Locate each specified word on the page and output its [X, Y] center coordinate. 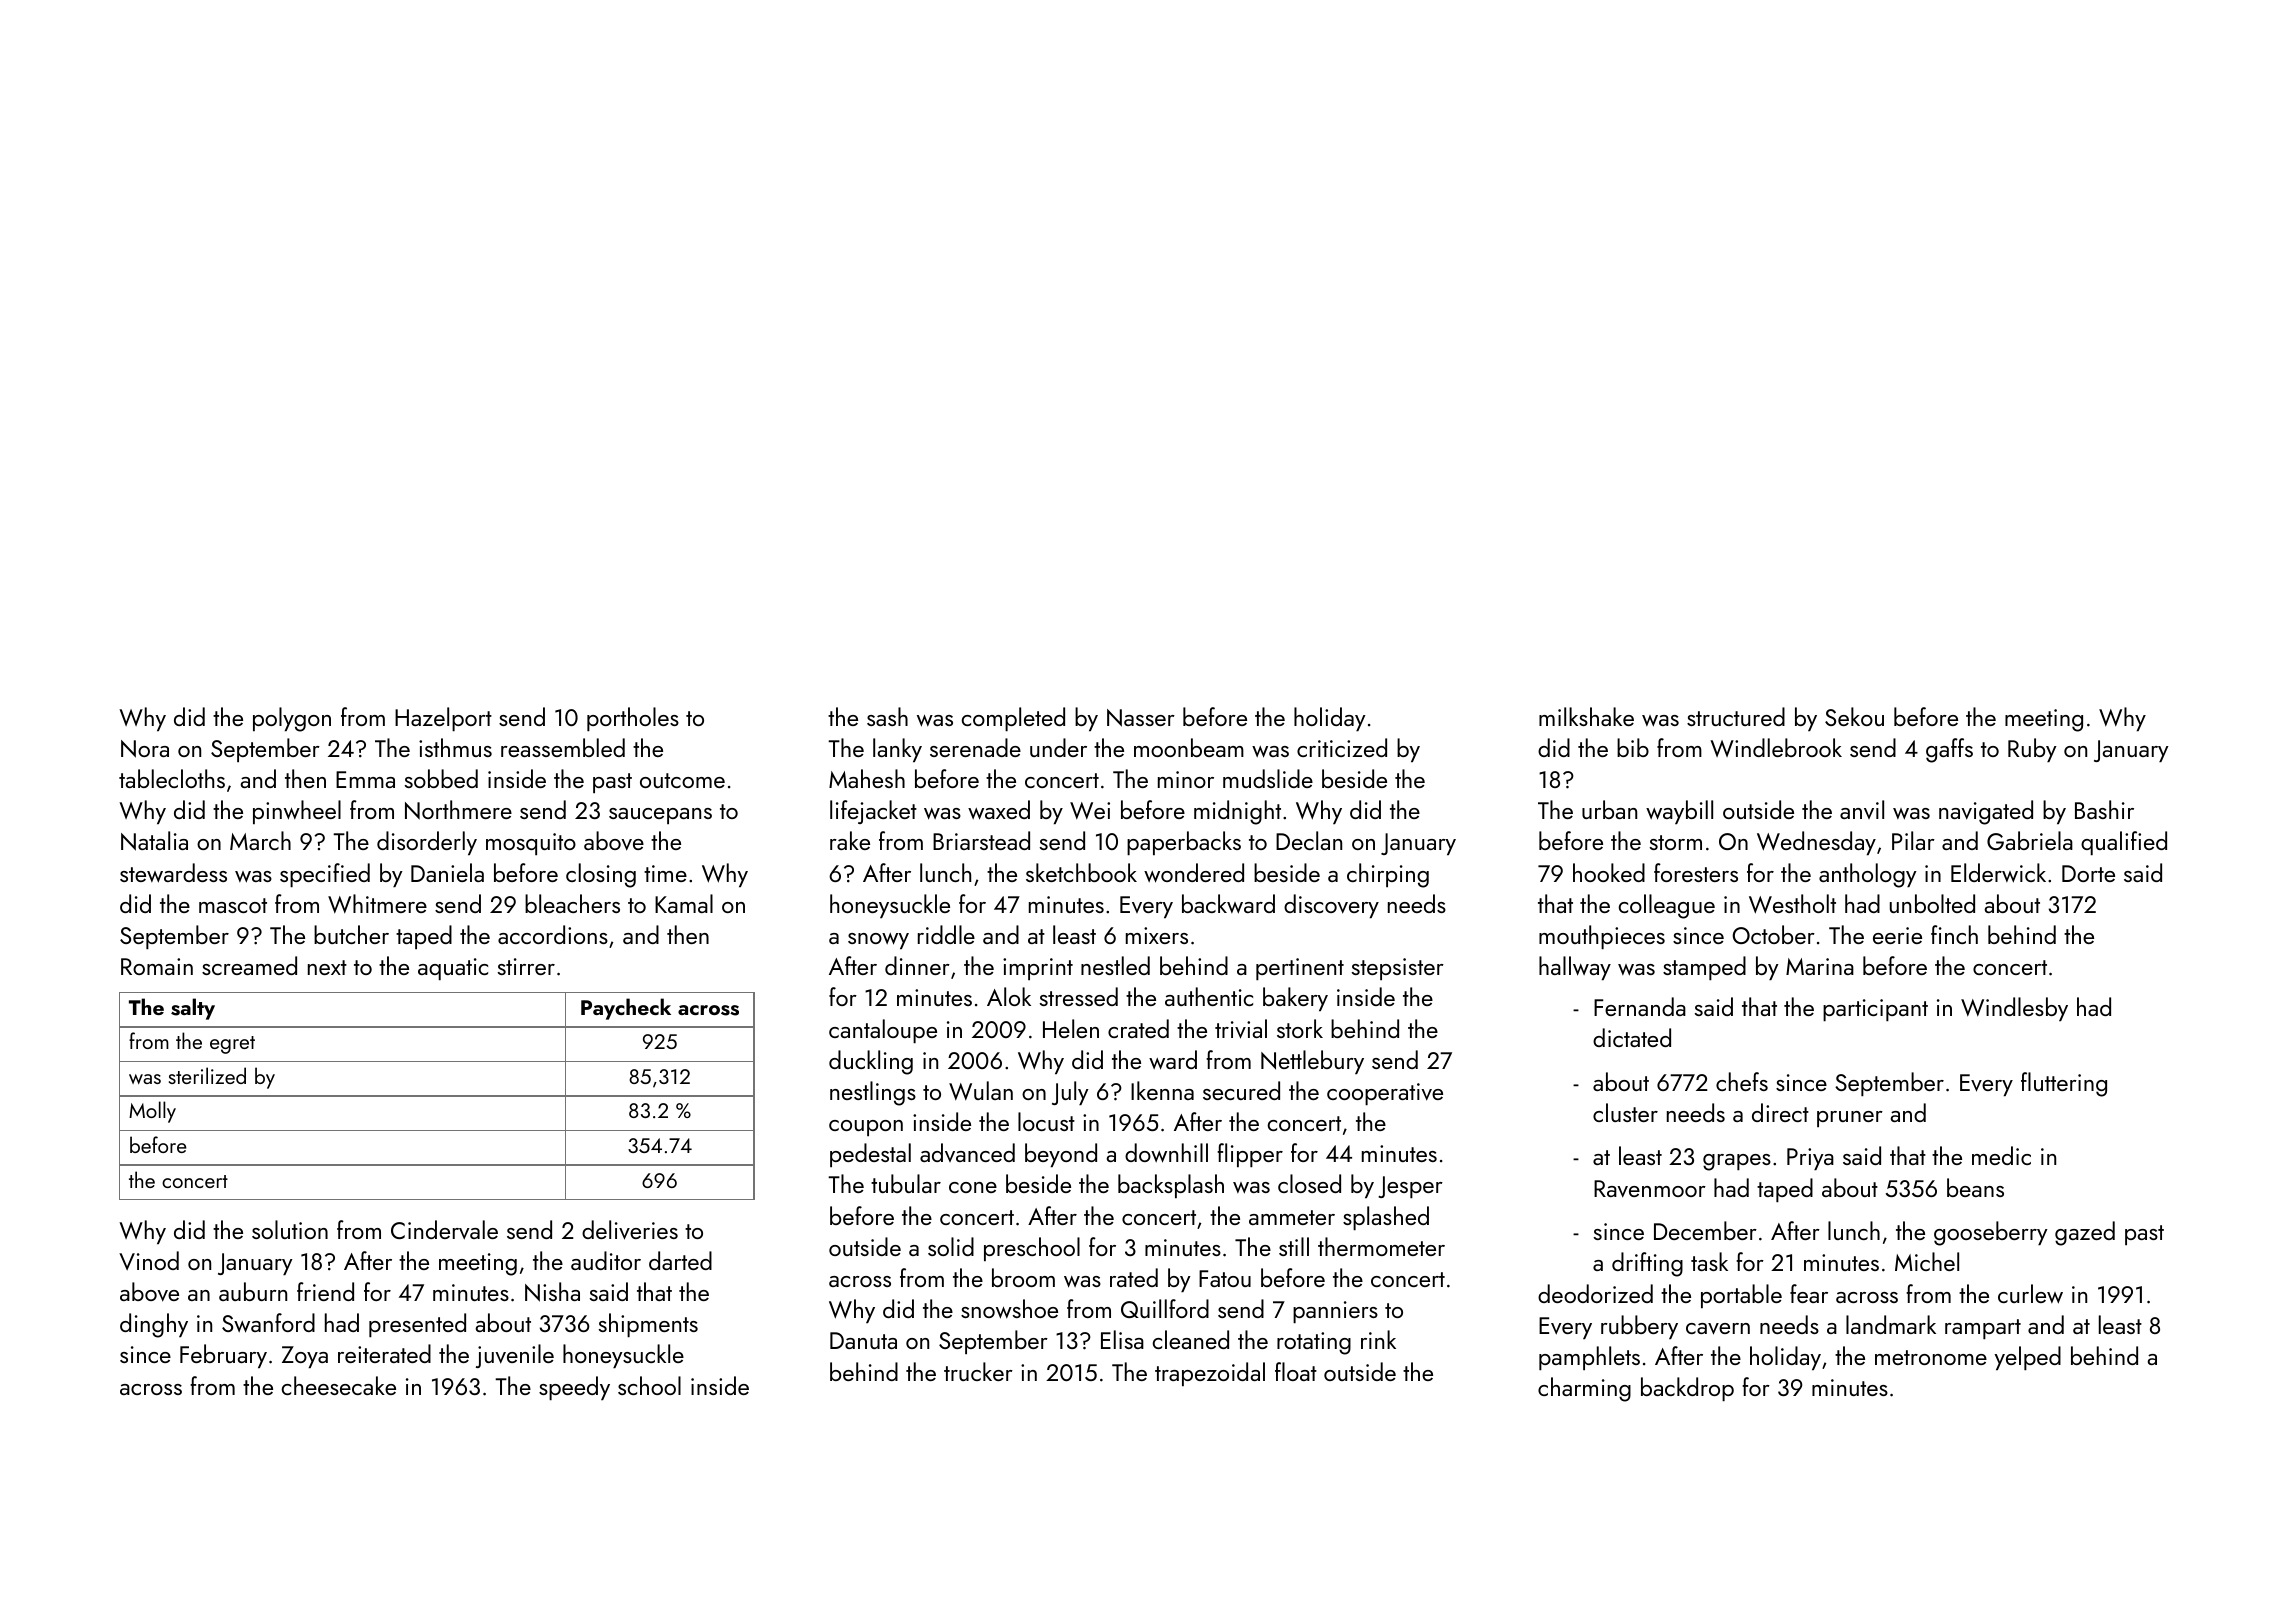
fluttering [2064, 1084]
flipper [1250, 1155]
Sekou [1854, 716]
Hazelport [443, 719]
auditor [606, 1260]
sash [887, 716]
